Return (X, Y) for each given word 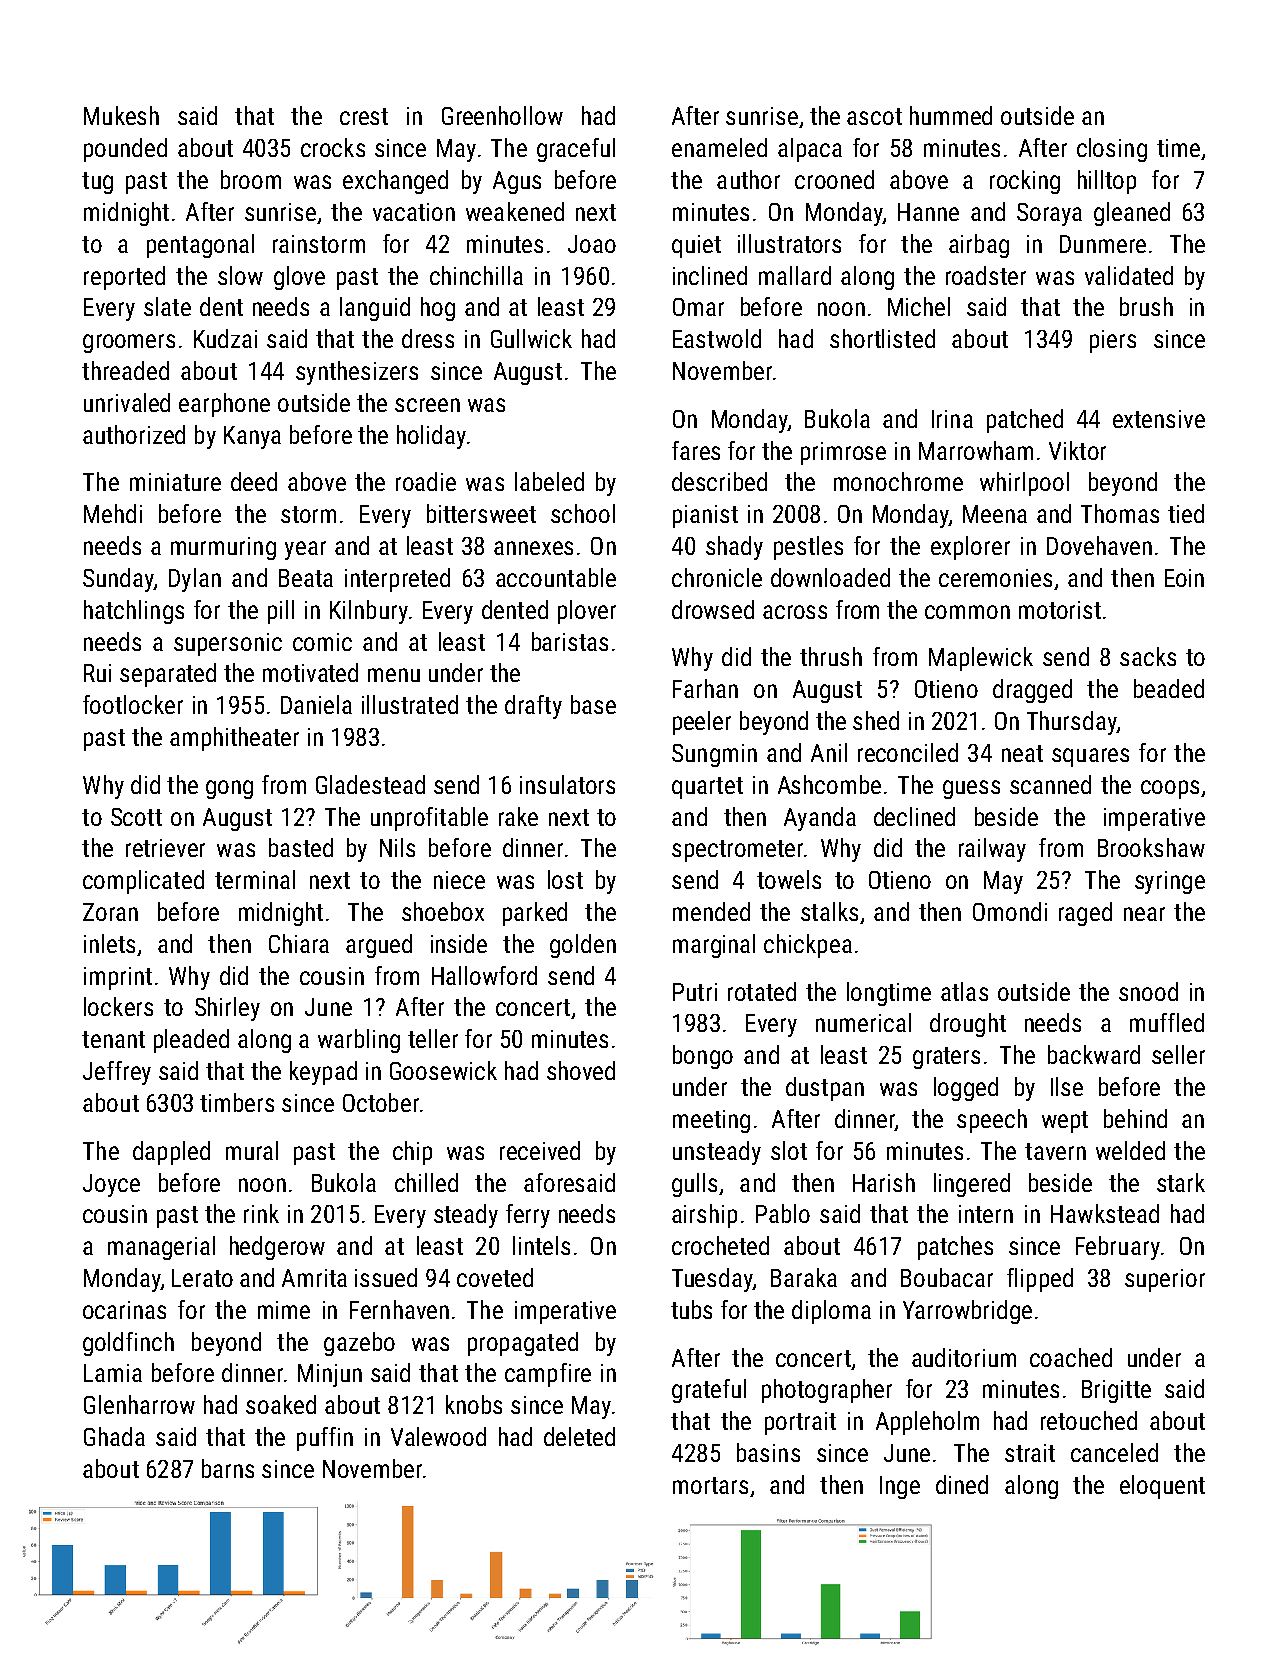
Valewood (438, 1436)
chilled (426, 1182)
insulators (567, 784)
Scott (136, 817)
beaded (1169, 688)
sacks (1148, 656)
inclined (710, 275)
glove (299, 278)
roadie (426, 481)
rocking (1025, 182)
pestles (808, 548)
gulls (694, 1185)
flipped (1040, 1280)
